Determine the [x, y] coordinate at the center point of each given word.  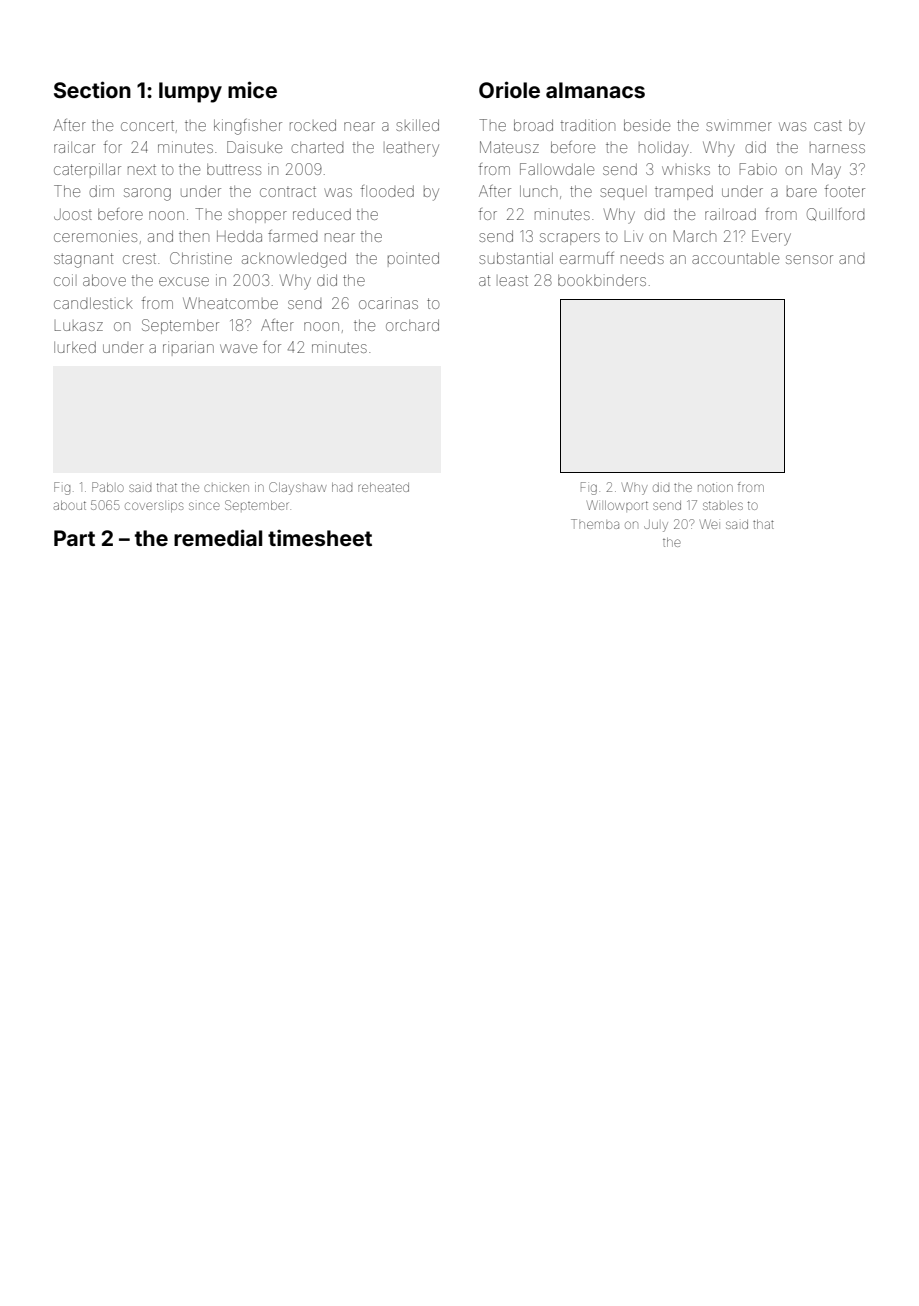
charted [317, 147]
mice [252, 89]
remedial [218, 537]
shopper [257, 217]
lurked [75, 347]
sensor [809, 259]
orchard [412, 325]
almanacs [595, 90]
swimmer [739, 126]
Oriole [509, 89]
